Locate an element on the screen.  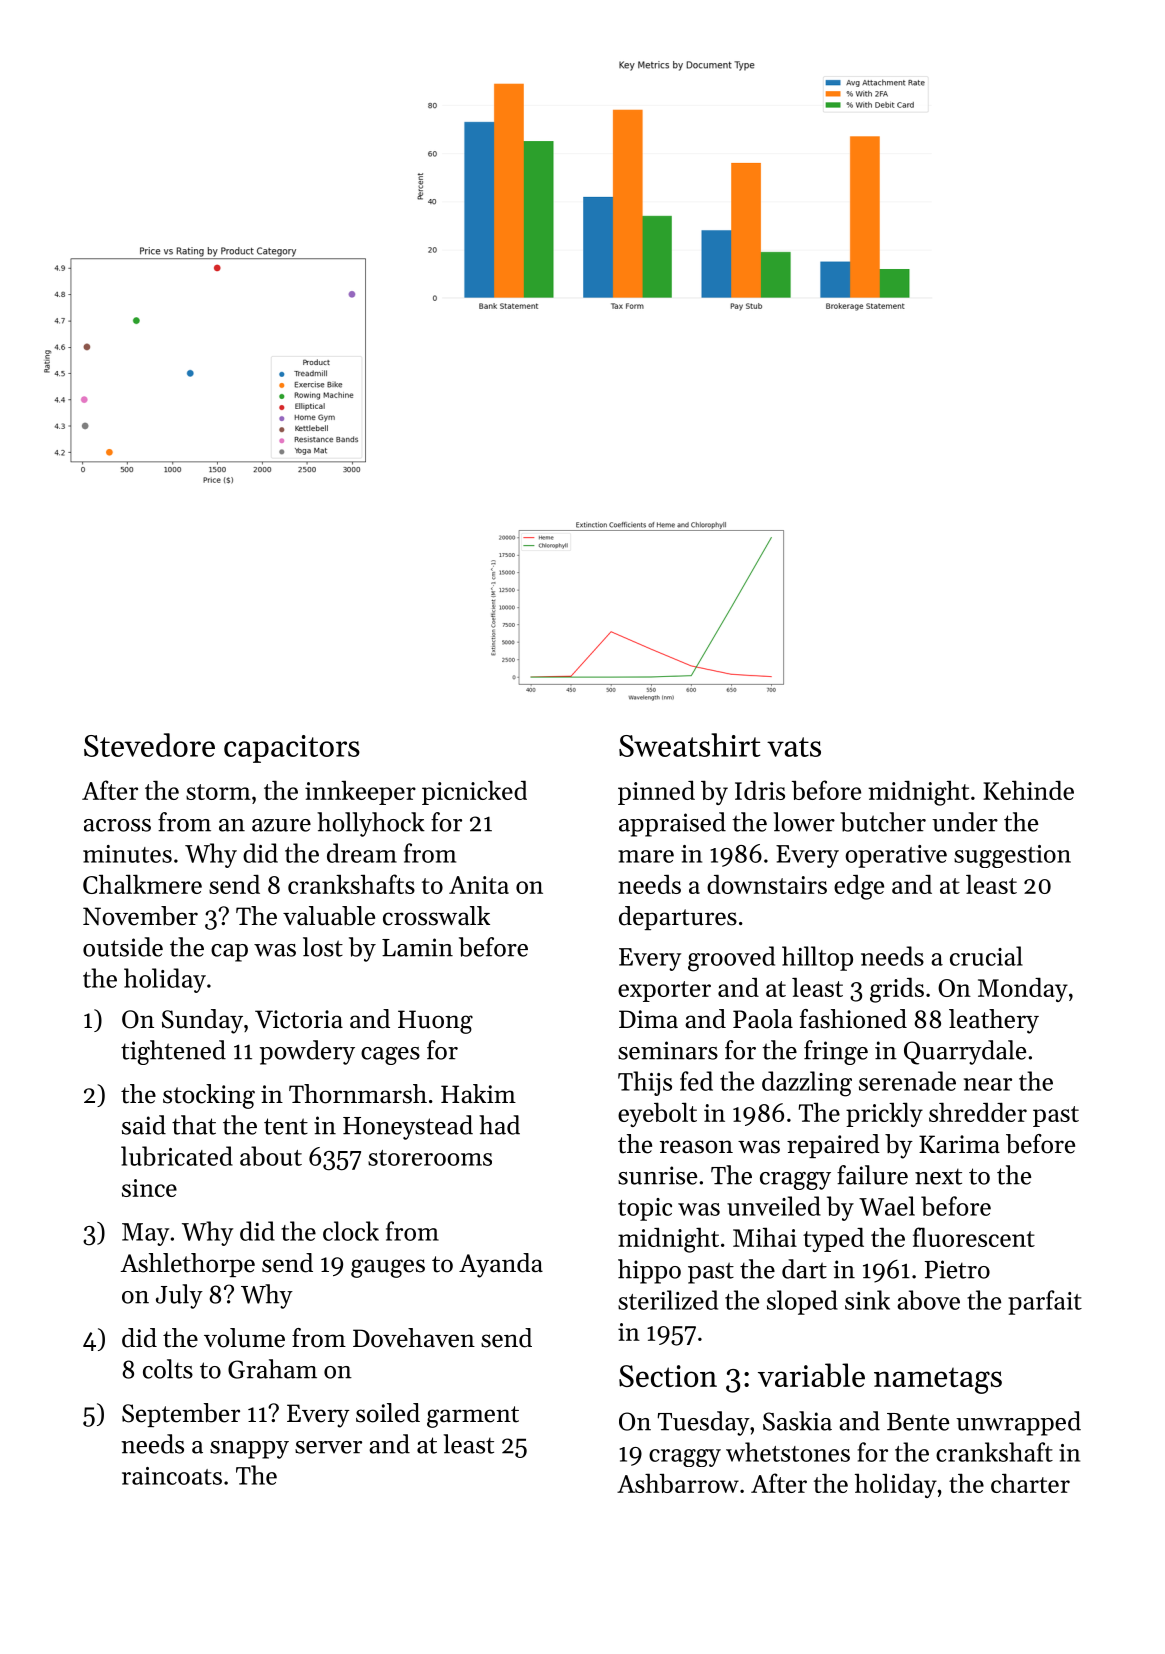
vats is located at coordinates (794, 747).
